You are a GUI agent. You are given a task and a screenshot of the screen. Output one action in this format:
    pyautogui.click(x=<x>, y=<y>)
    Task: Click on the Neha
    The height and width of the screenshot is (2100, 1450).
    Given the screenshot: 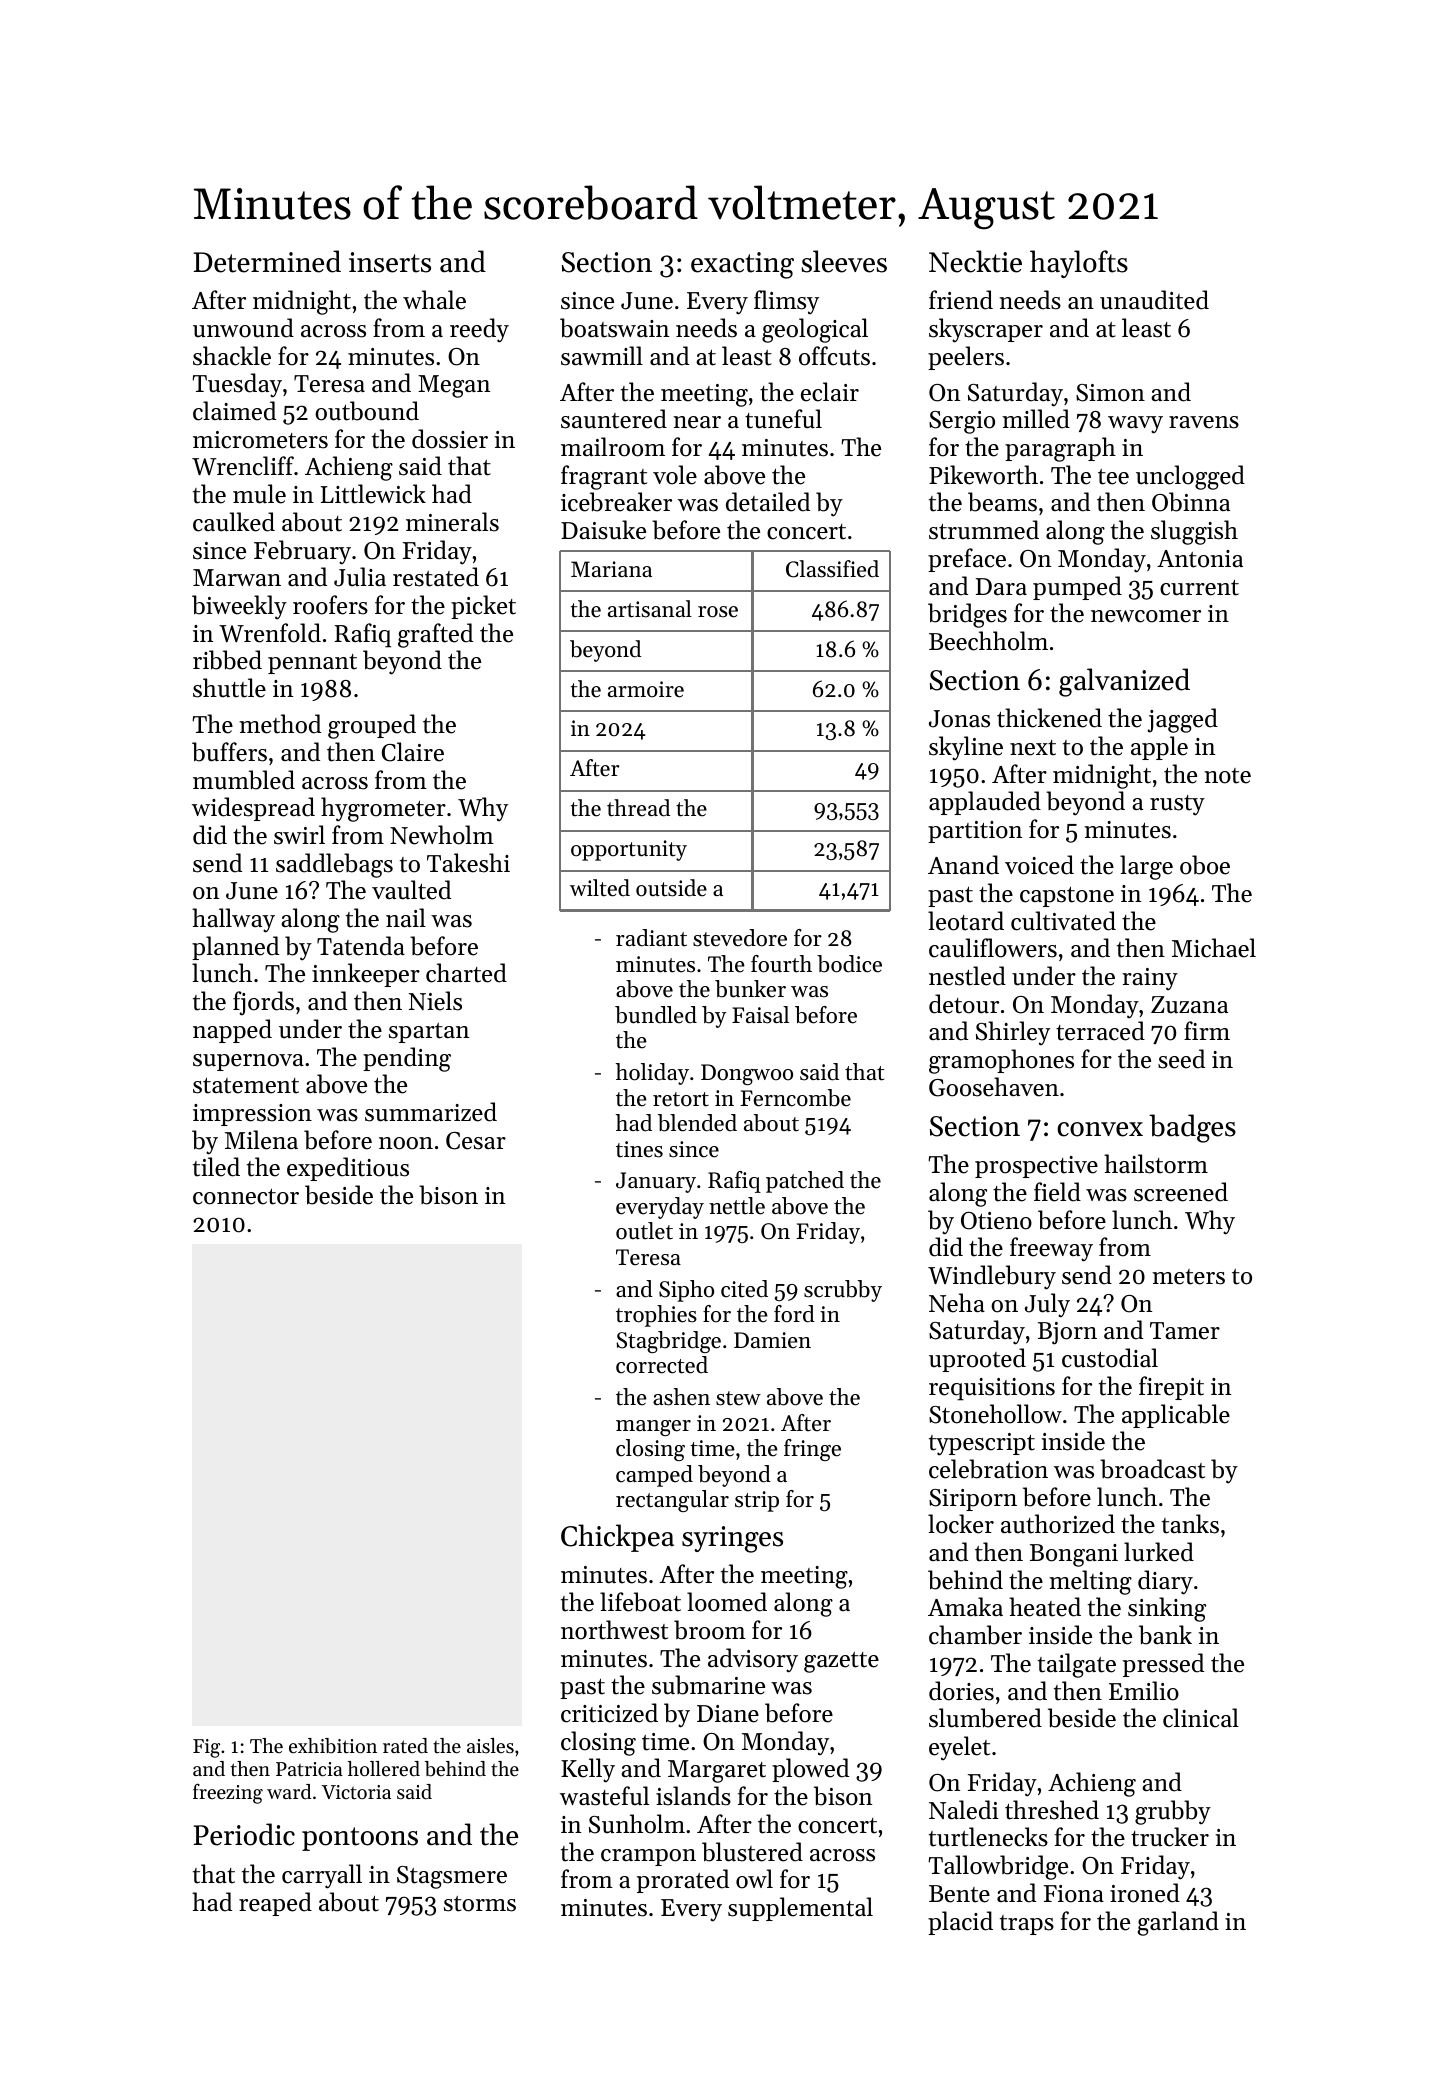 What is the action you would take?
    pyautogui.click(x=957, y=1303)
